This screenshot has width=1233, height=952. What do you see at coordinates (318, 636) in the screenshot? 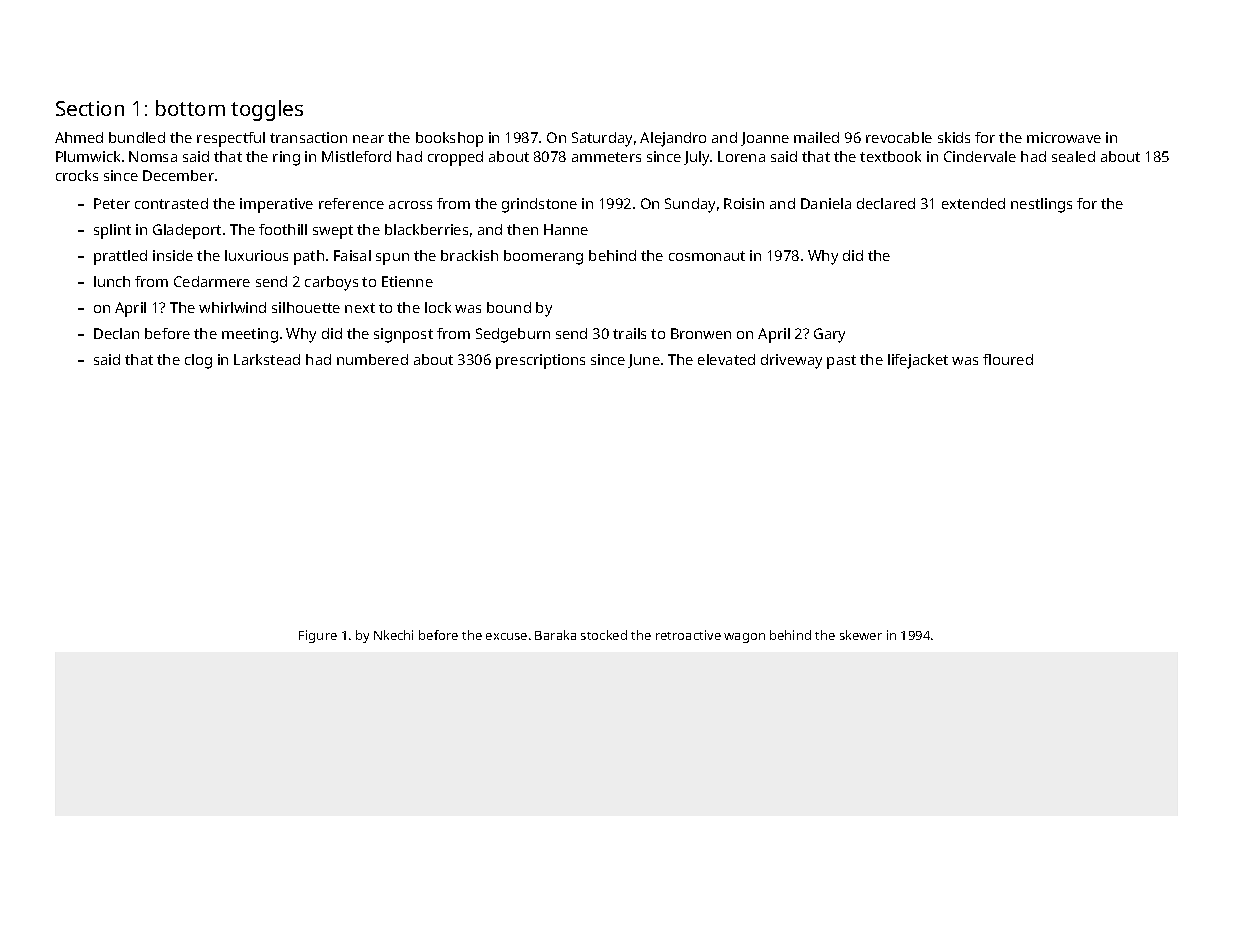
I see `Figure` at bounding box center [318, 636].
